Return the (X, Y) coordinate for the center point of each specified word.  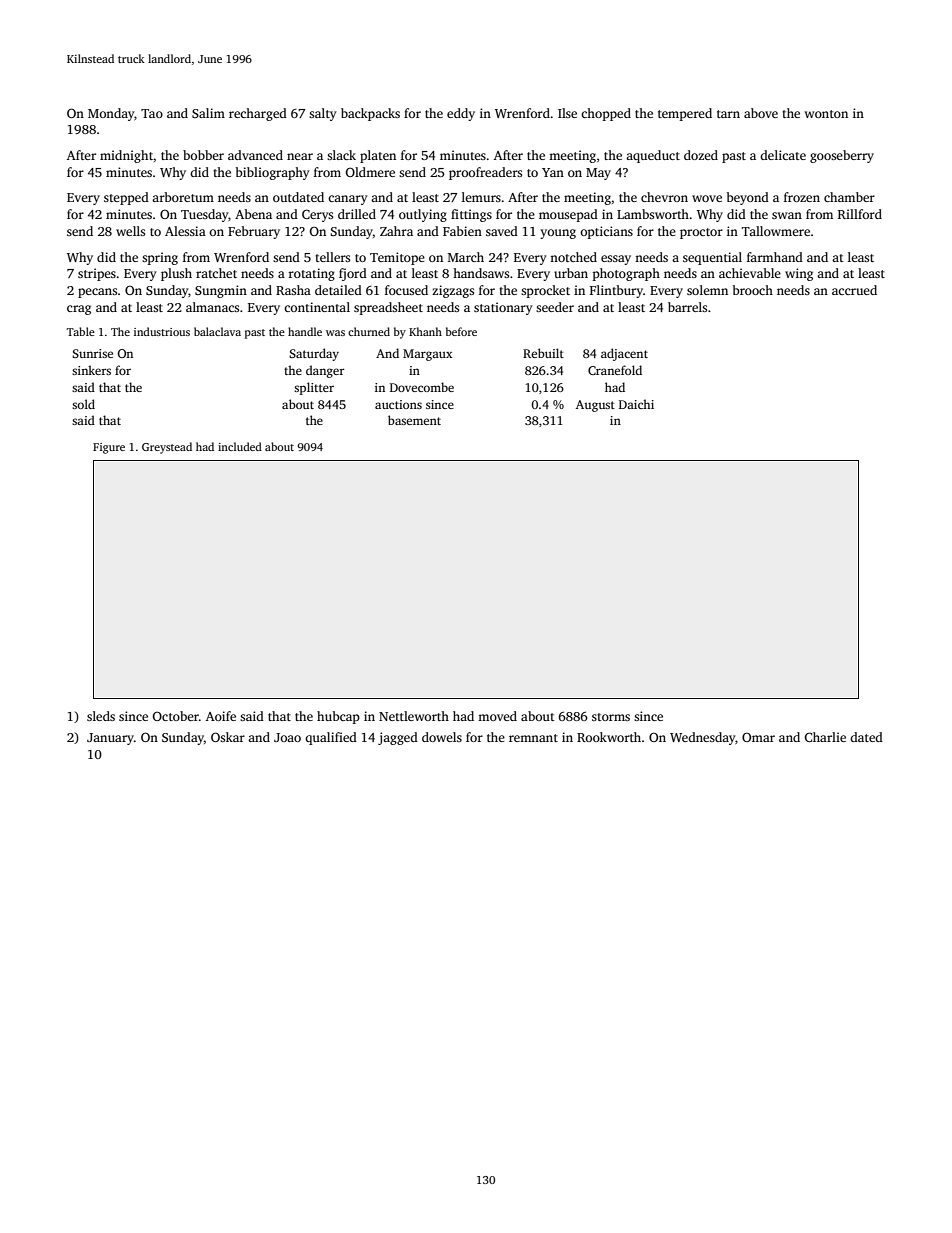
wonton (826, 114)
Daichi (636, 404)
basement (414, 420)
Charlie (825, 737)
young (558, 234)
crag (79, 310)
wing (799, 274)
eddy (461, 114)
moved (497, 716)
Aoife (221, 716)
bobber (203, 155)
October (176, 716)
